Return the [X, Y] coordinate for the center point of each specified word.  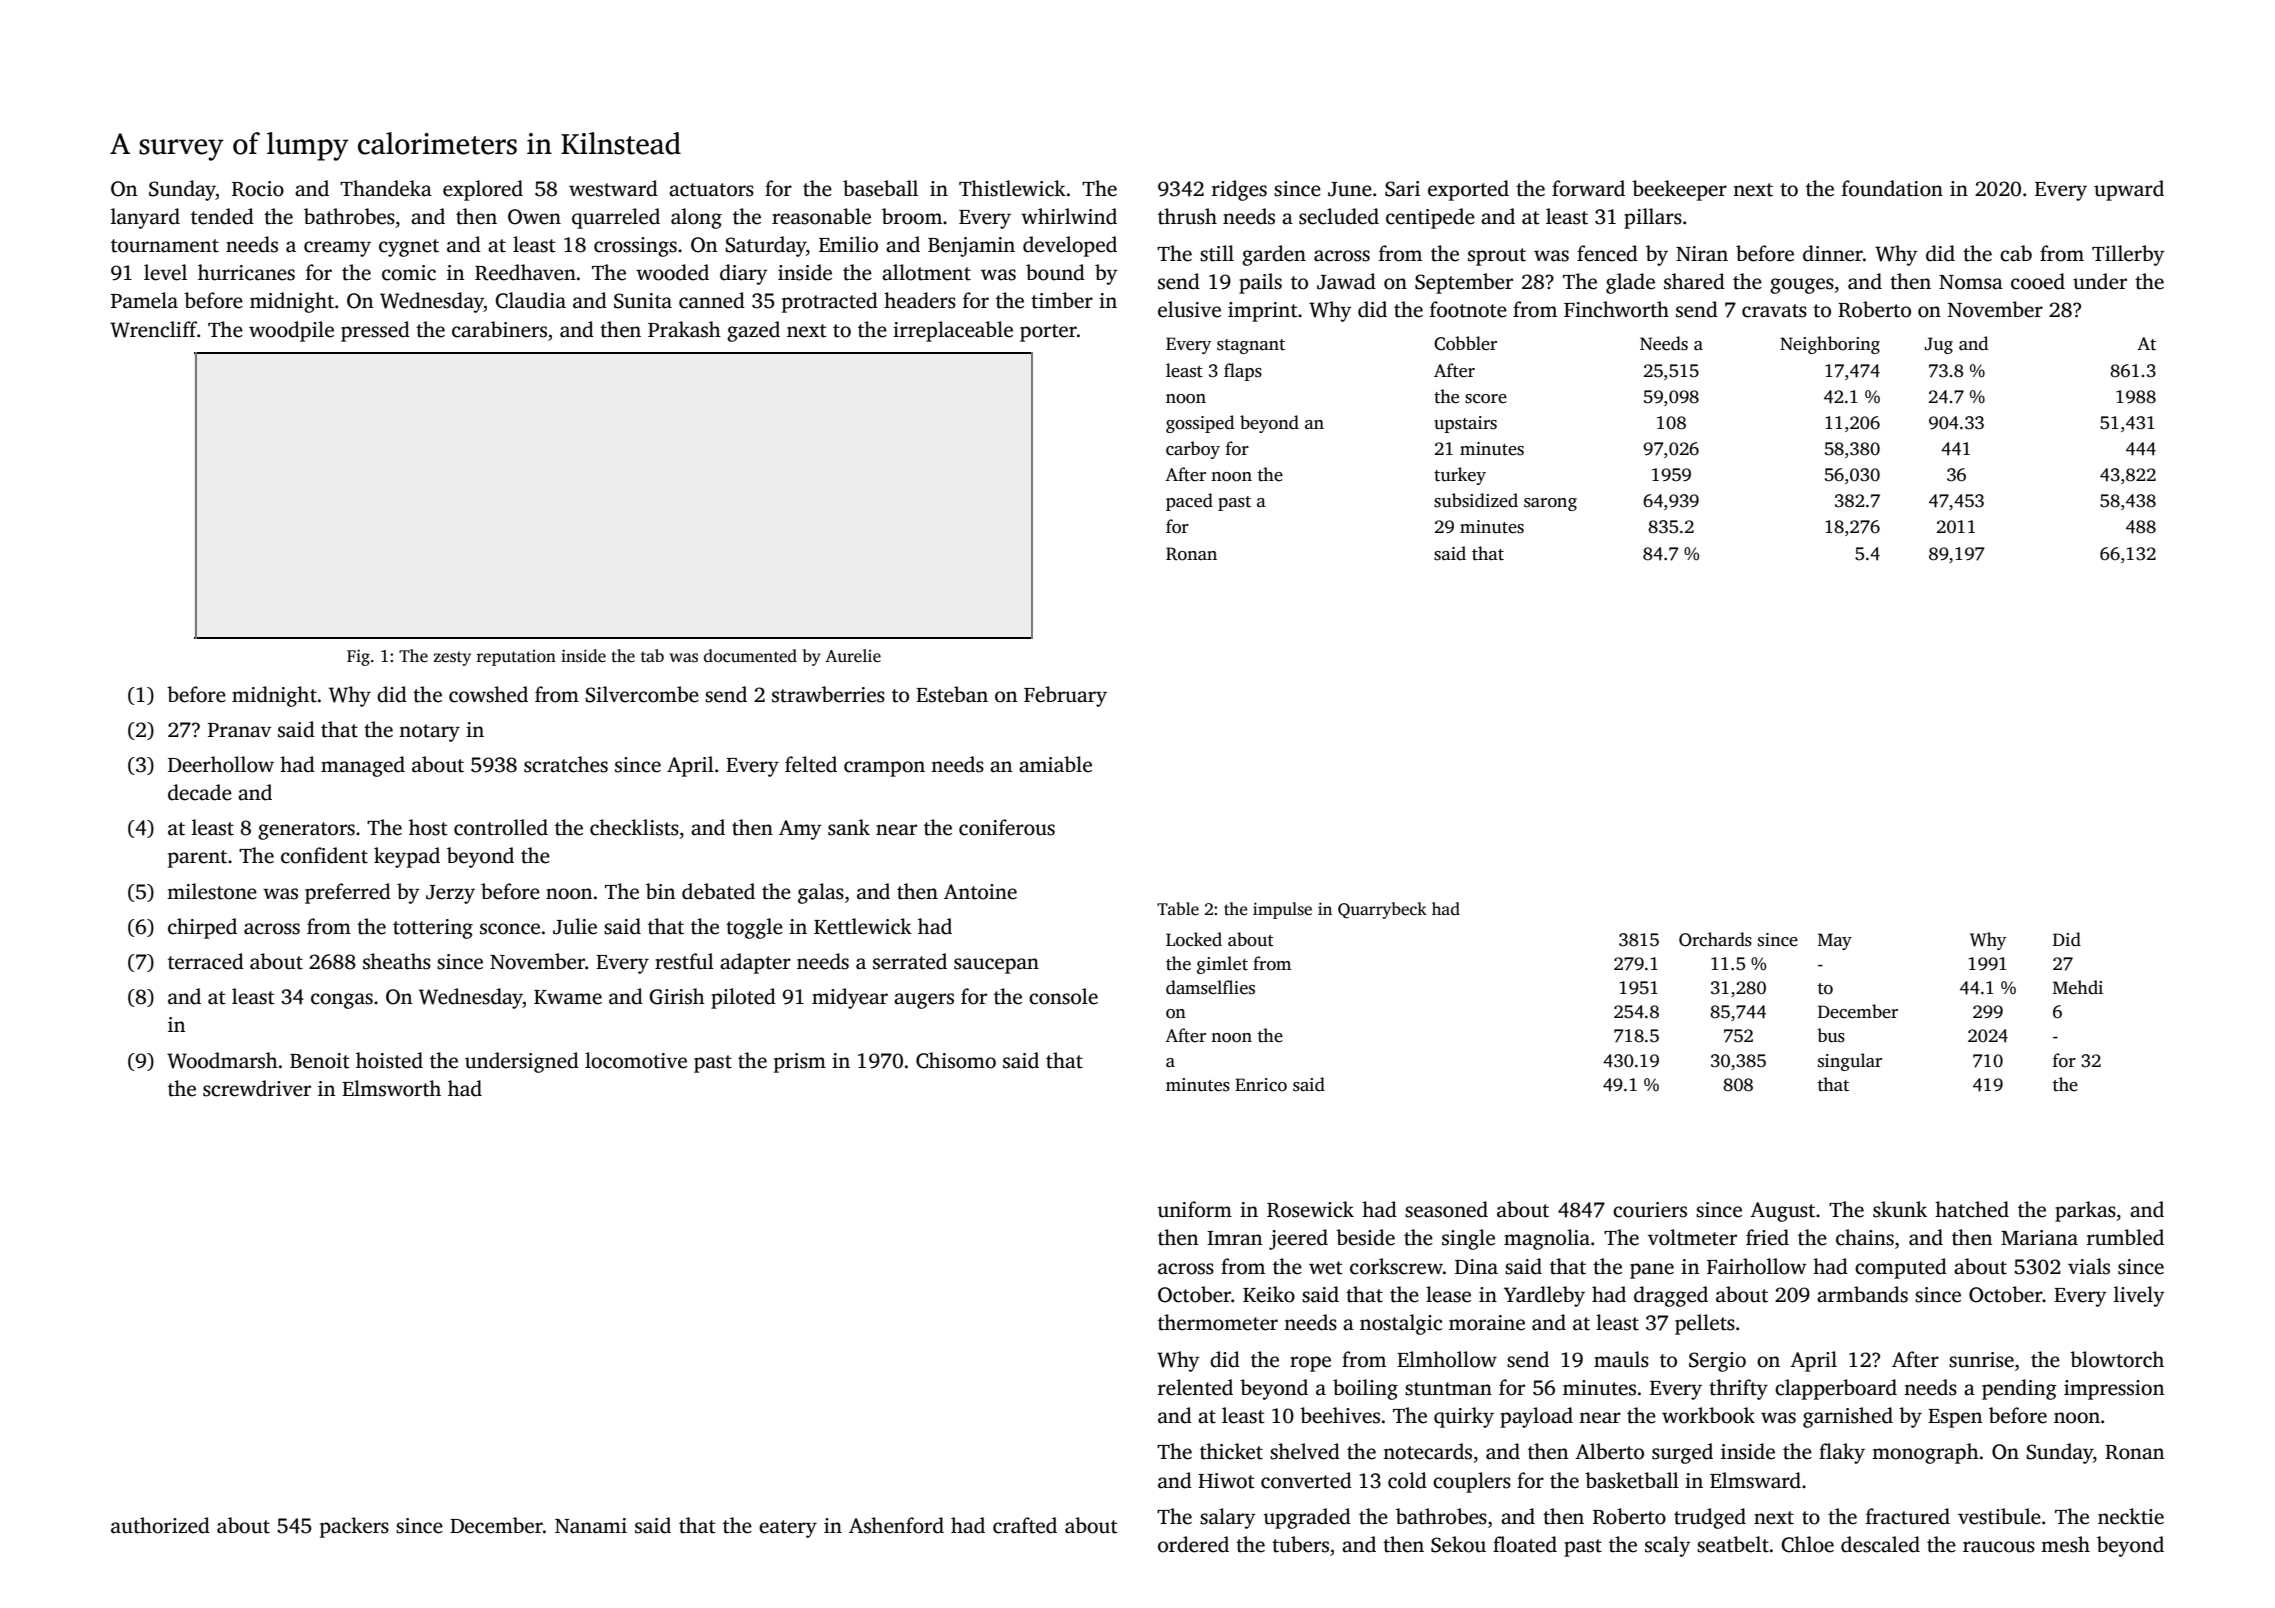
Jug [1938, 345]
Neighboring [1830, 345]
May [1835, 941]
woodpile [291, 331]
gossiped [1200, 424]
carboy [1193, 450]
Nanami [591, 1526]
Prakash [684, 329]
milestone [212, 891]
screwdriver [257, 1088]
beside [1365, 1237]
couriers [1650, 1210]
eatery [788, 1529]
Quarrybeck [1382, 910]
